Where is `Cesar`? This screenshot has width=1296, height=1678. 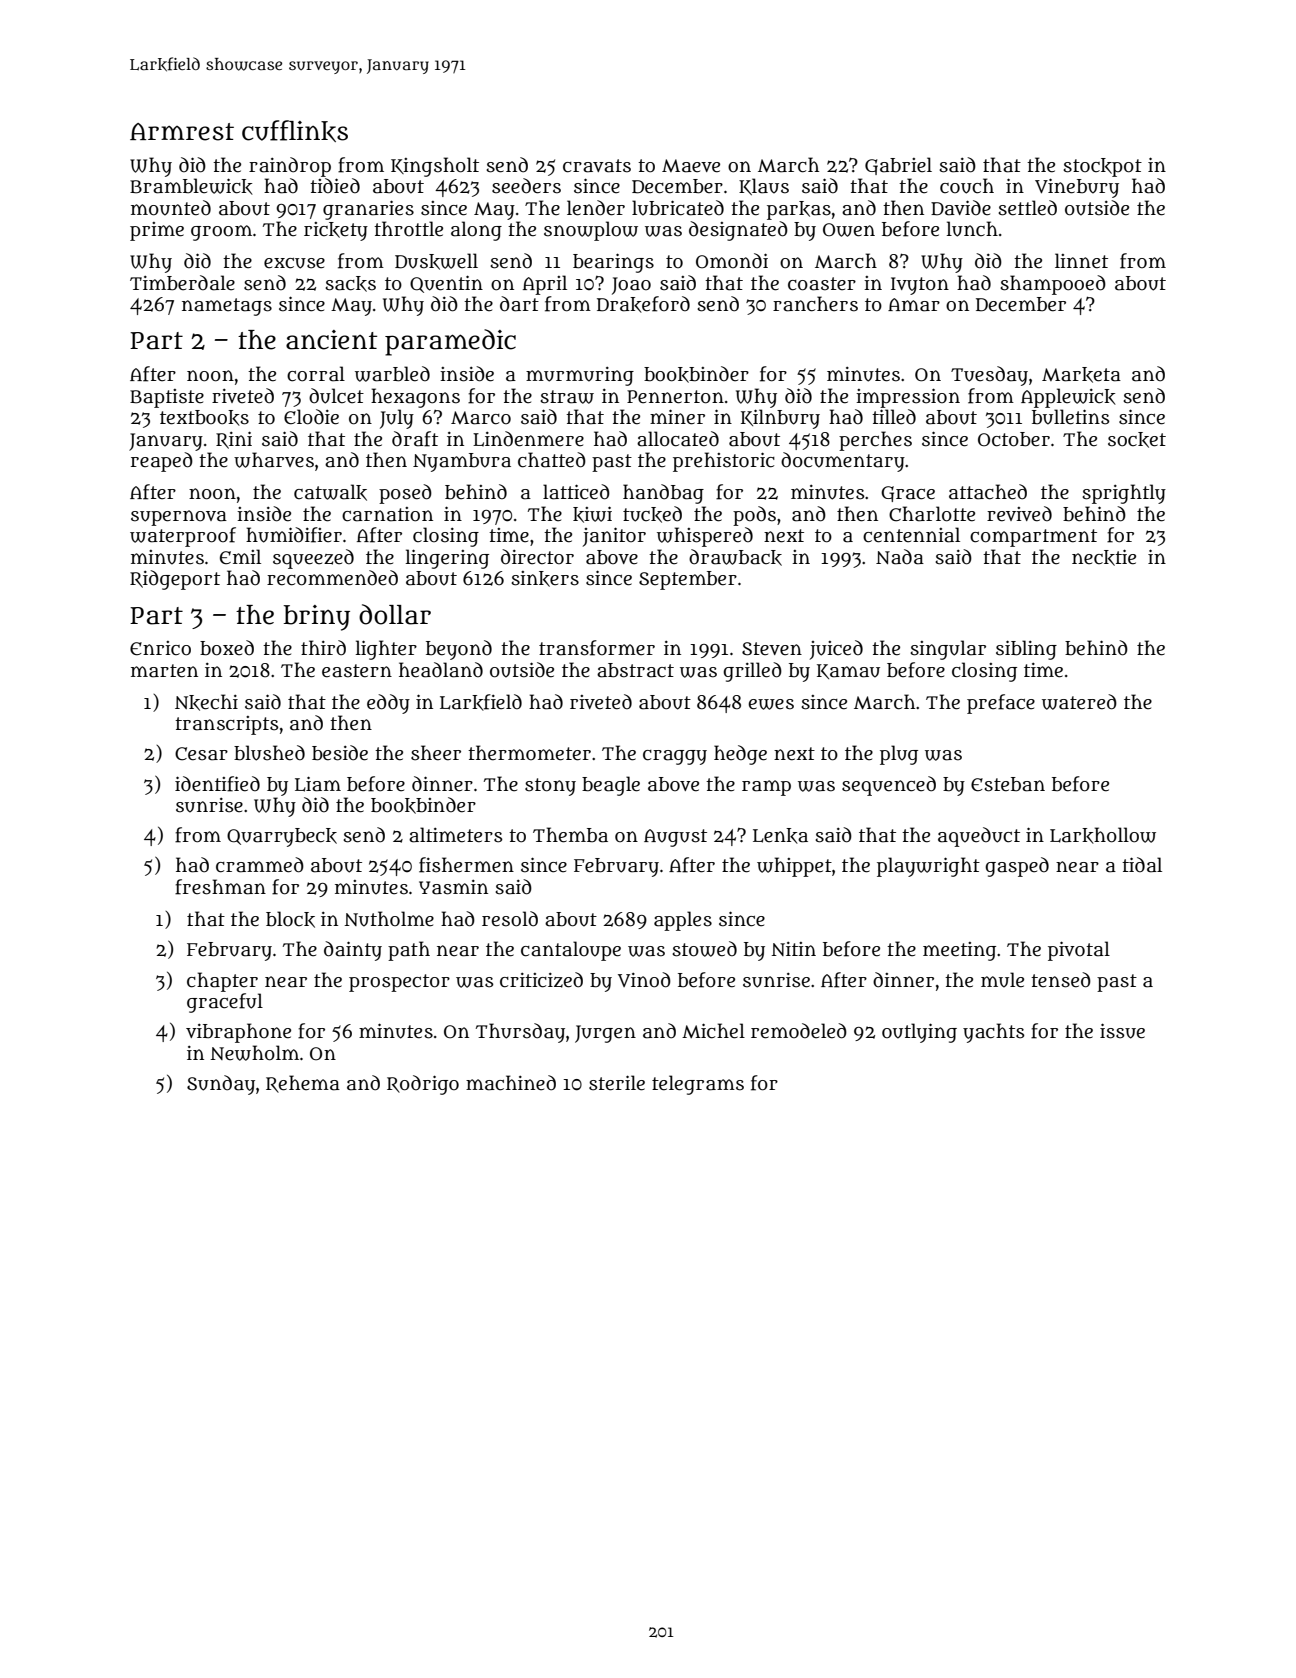
Cesar is located at coordinates (201, 754).
